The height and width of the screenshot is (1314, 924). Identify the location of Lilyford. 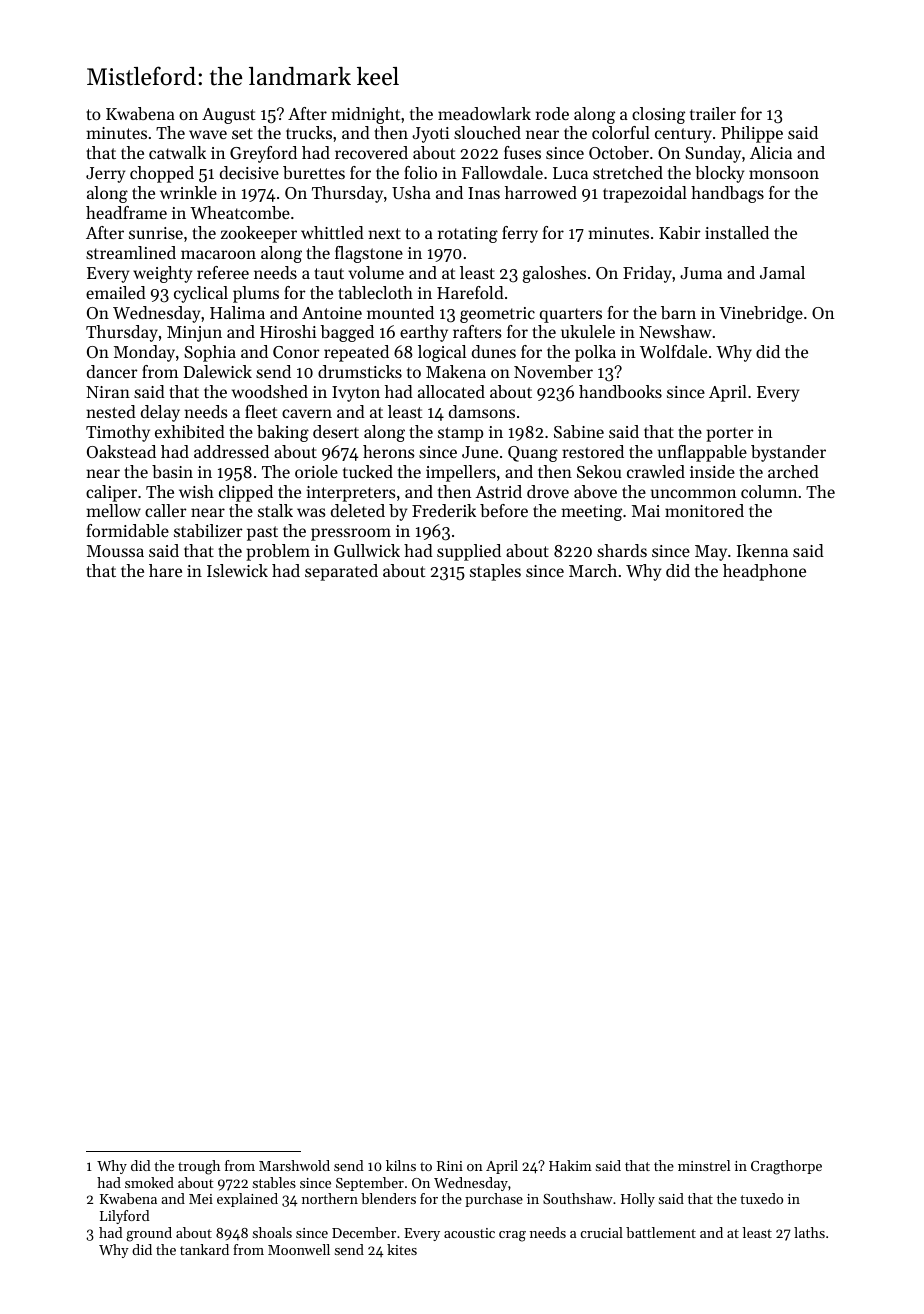
(125, 1217).
